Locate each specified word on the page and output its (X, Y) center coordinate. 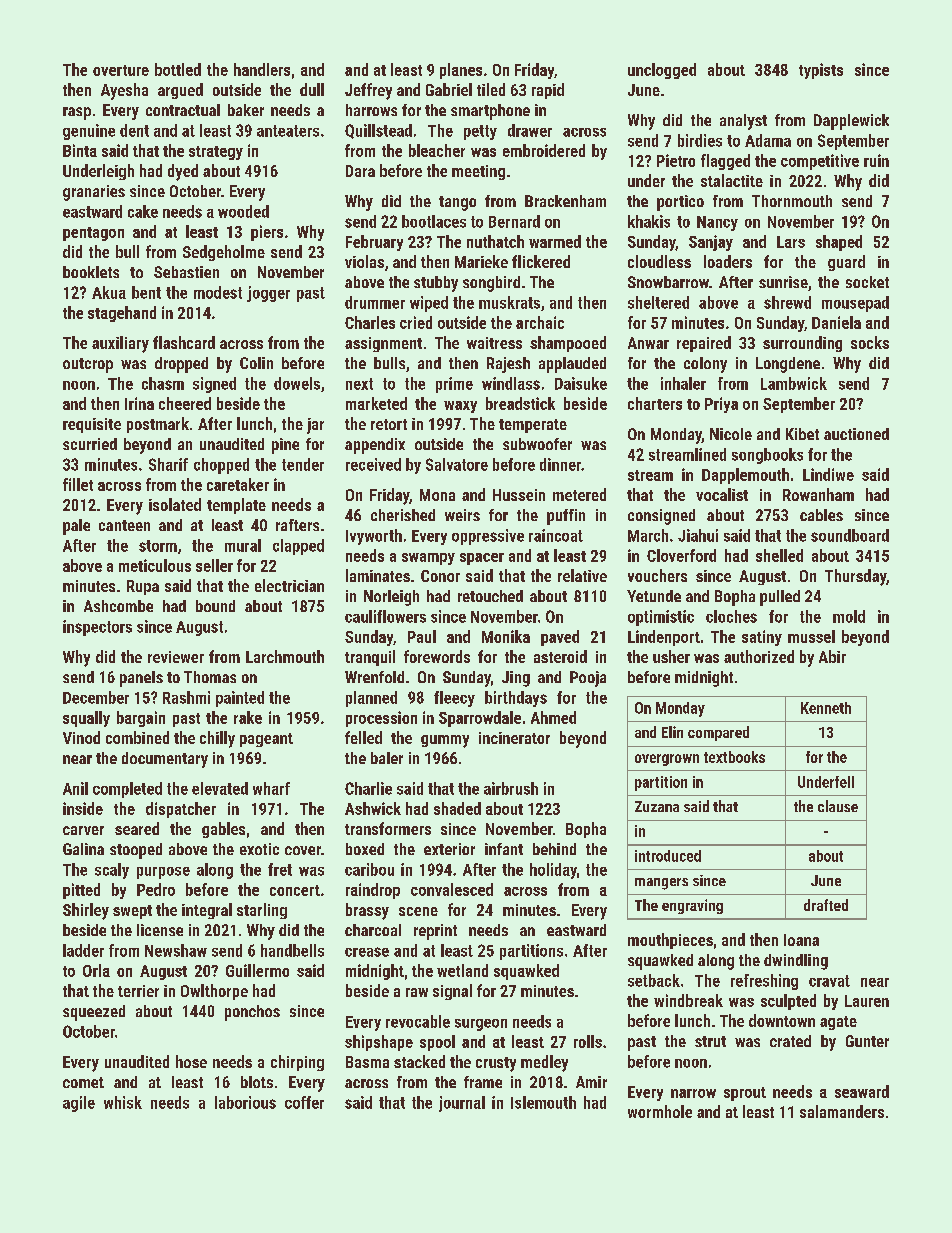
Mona (437, 495)
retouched (490, 596)
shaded (457, 808)
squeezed (94, 1013)
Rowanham (818, 494)
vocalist (722, 494)
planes (461, 71)
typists (821, 71)
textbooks (734, 757)
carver (83, 830)
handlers (262, 69)
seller (214, 565)
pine (285, 446)
